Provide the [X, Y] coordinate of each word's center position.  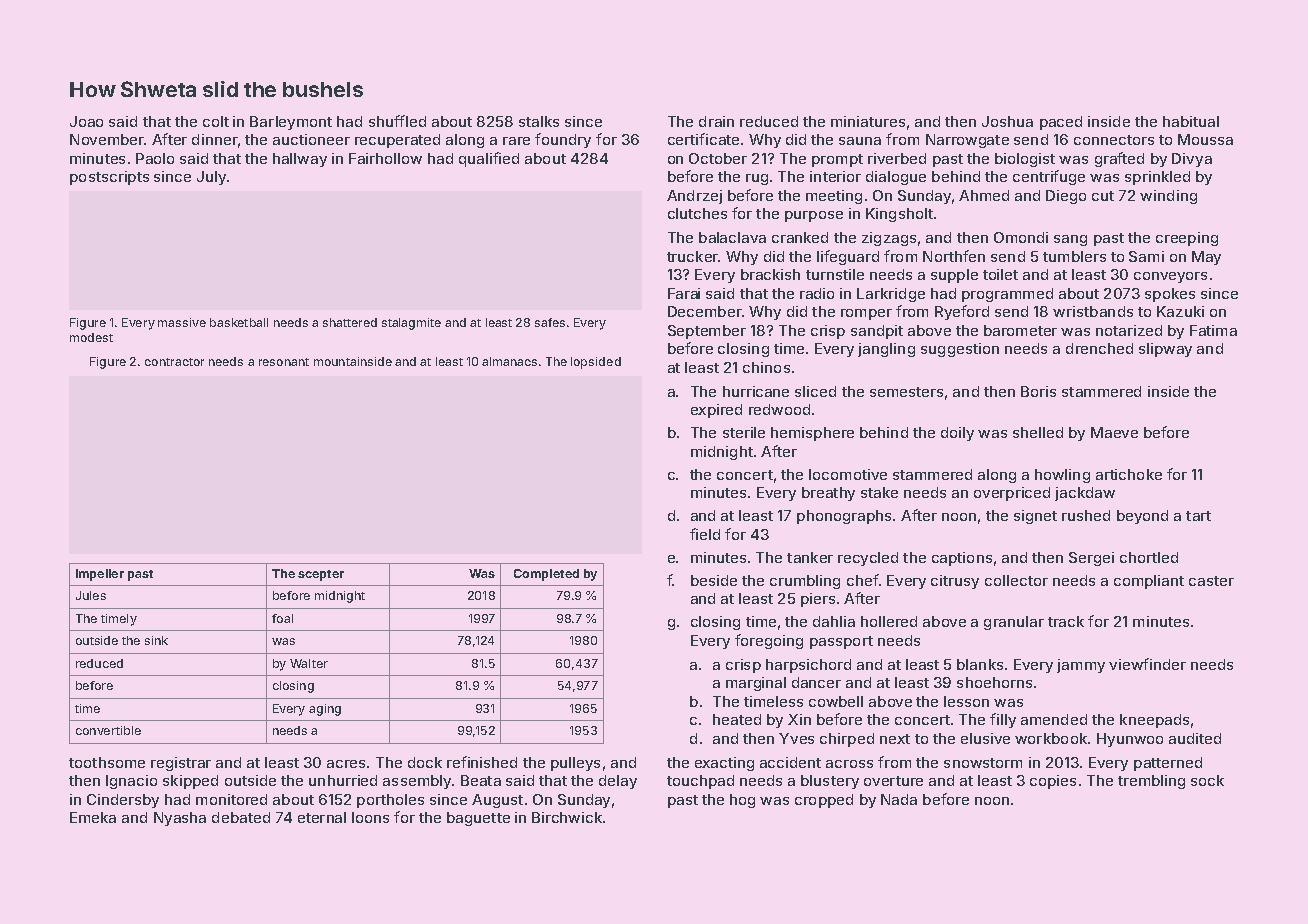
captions [962, 559]
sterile [744, 432]
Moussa [1205, 139]
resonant [284, 362]
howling [1062, 476]
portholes [390, 801]
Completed [546, 575]
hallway [300, 160]
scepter [321, 575]
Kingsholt [899, 215]
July [211, 178]
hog [742, 801]
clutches [697, 213]
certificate [703, 139]
